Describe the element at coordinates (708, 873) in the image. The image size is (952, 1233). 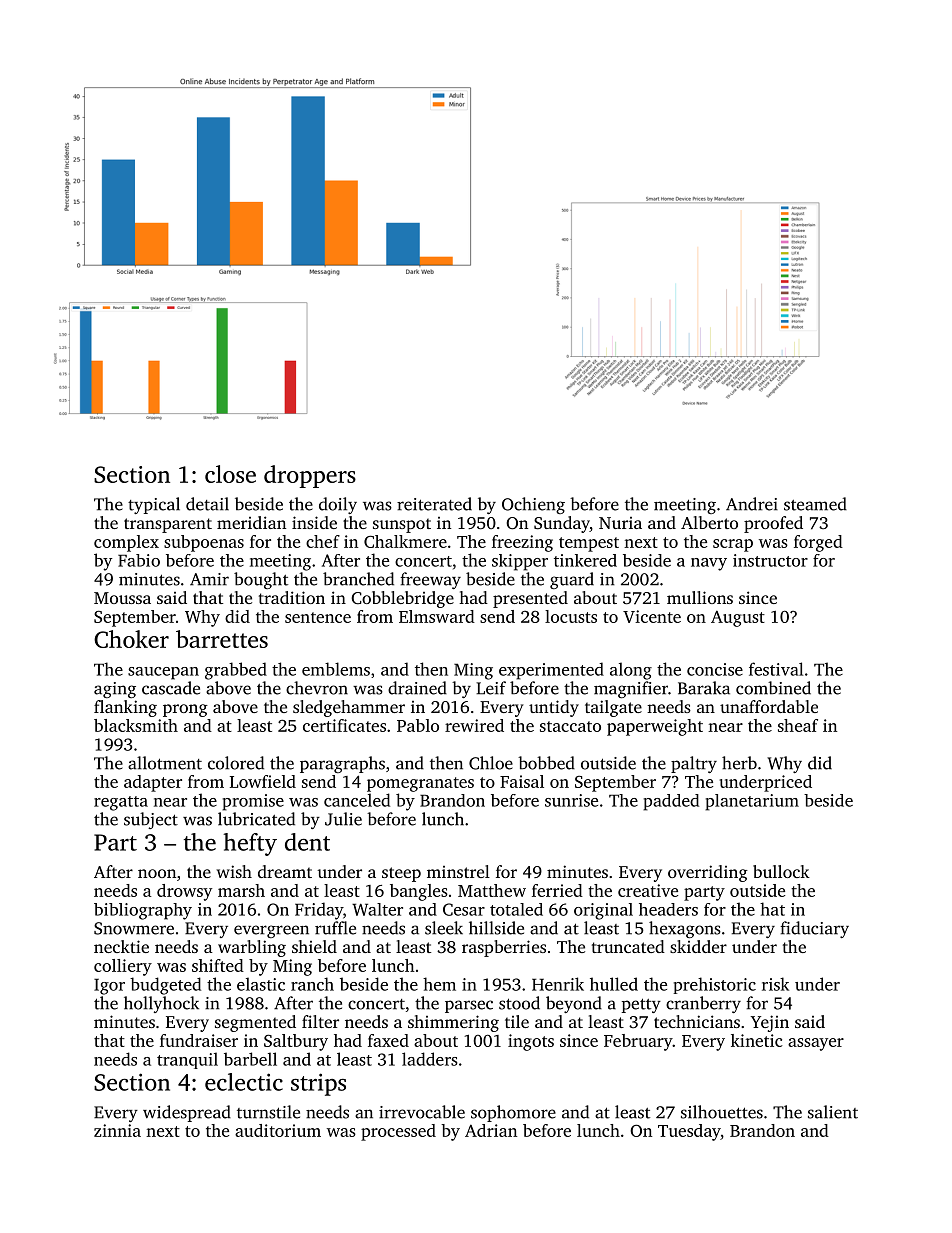
I see `overriding` at that location.
